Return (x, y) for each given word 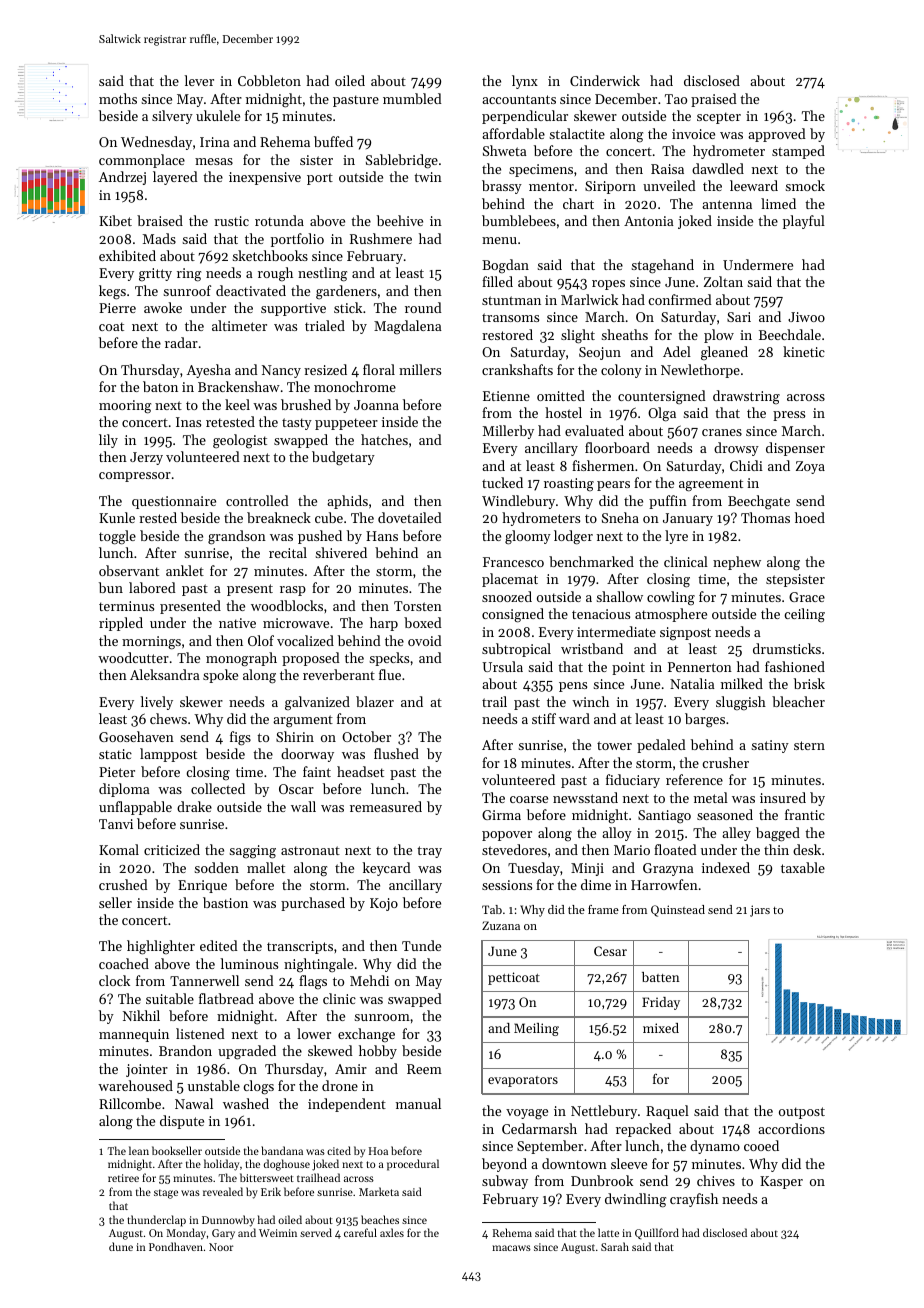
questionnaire (174, 502)
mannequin (134, 1035)
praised (714, 100)
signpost (685, 633)
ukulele (218, 115)
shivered (341, 552)
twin (428, 177)
